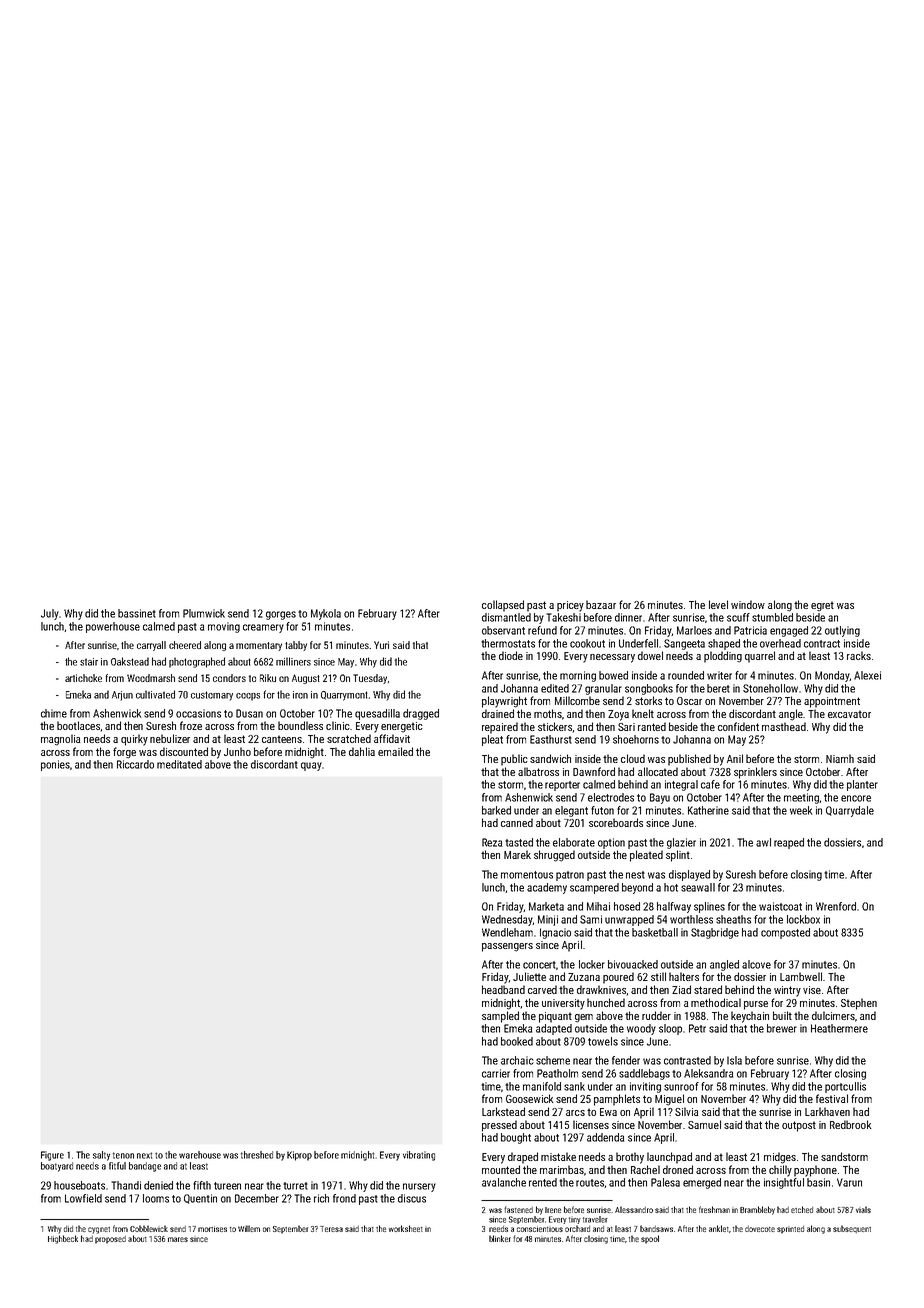 This page has width=924, height=1308. Describe the element at coordinates (381, 645) in the page. I see `Yuri` at that location.
